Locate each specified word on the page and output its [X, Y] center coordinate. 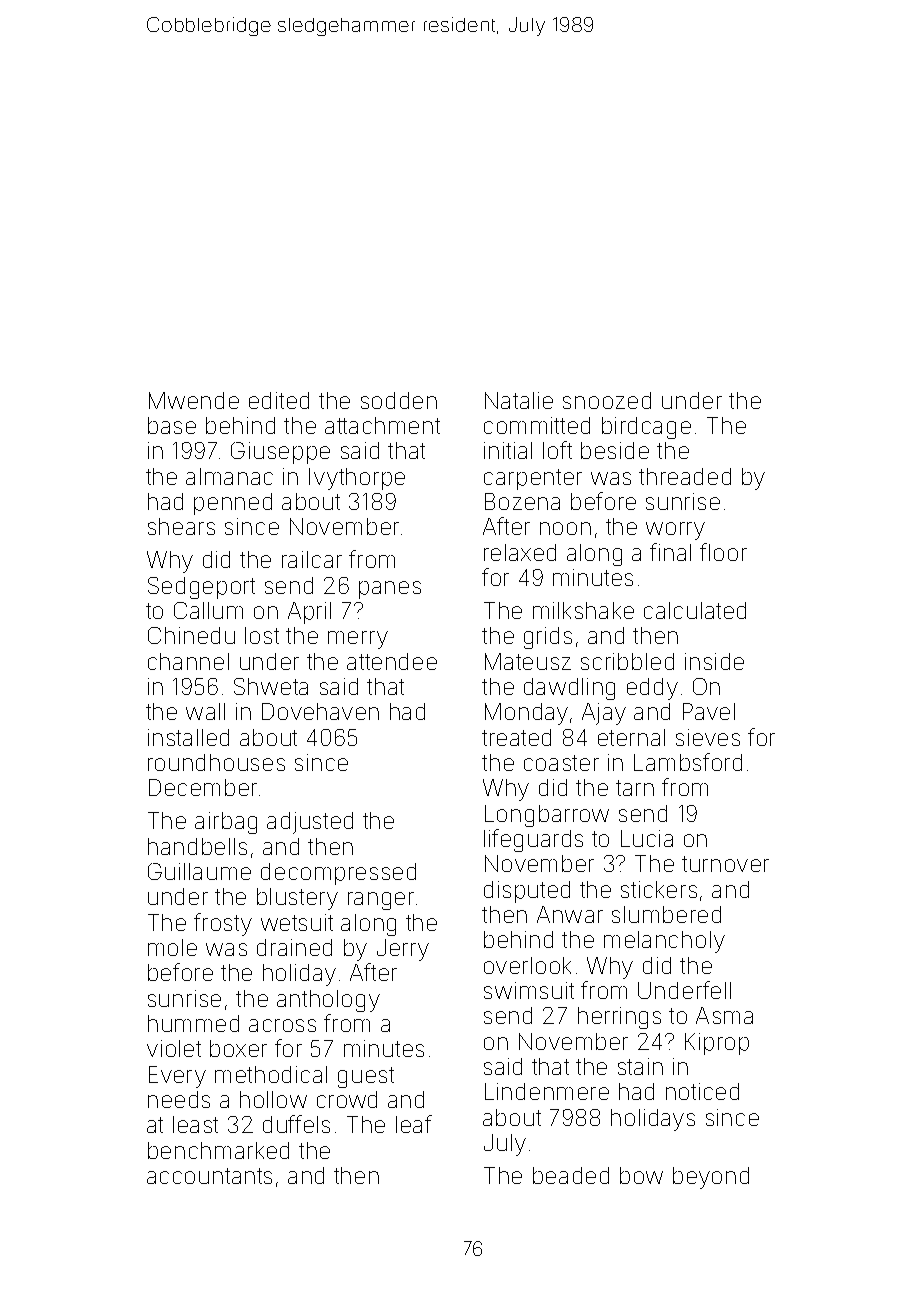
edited [279, 400]
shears [181, 526]
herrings [619, 1018]
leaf [414, 1124]
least [195, 1124]
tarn [635, 788]
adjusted [310, 823]
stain [640, 1066]
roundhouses [216, 762]
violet [174, 1048]
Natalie [519, 400]
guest [366, 1077]
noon [565, 528]
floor [723, 552]
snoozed [607, 400]
